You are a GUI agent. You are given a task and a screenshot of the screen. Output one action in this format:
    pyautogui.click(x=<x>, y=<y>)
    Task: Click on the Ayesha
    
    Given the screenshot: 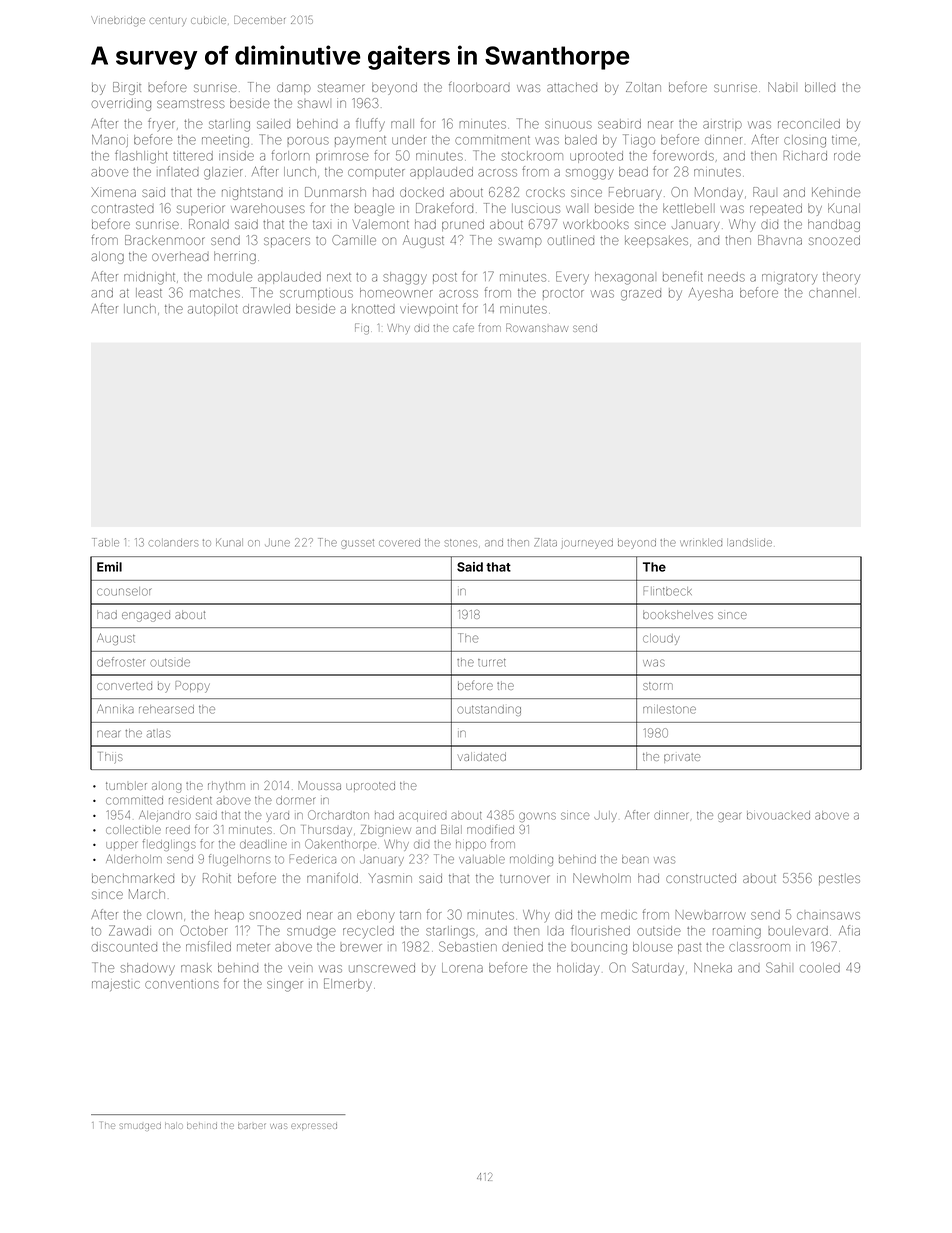 What is the action you would take?
    pyautogui.click(x=711, y=294)
